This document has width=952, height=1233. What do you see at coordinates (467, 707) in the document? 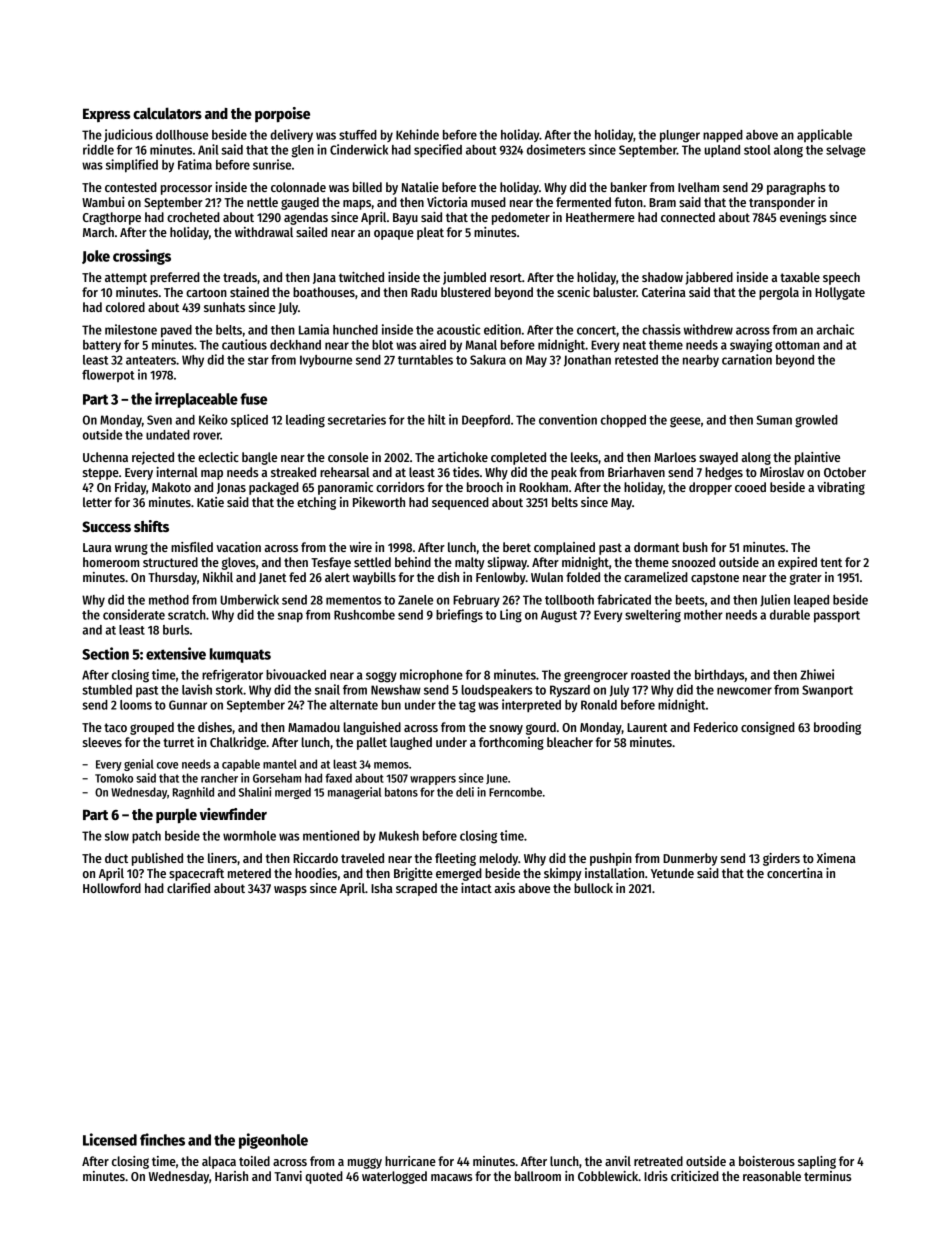
I see `tag` at bounding box center [467, 707].
